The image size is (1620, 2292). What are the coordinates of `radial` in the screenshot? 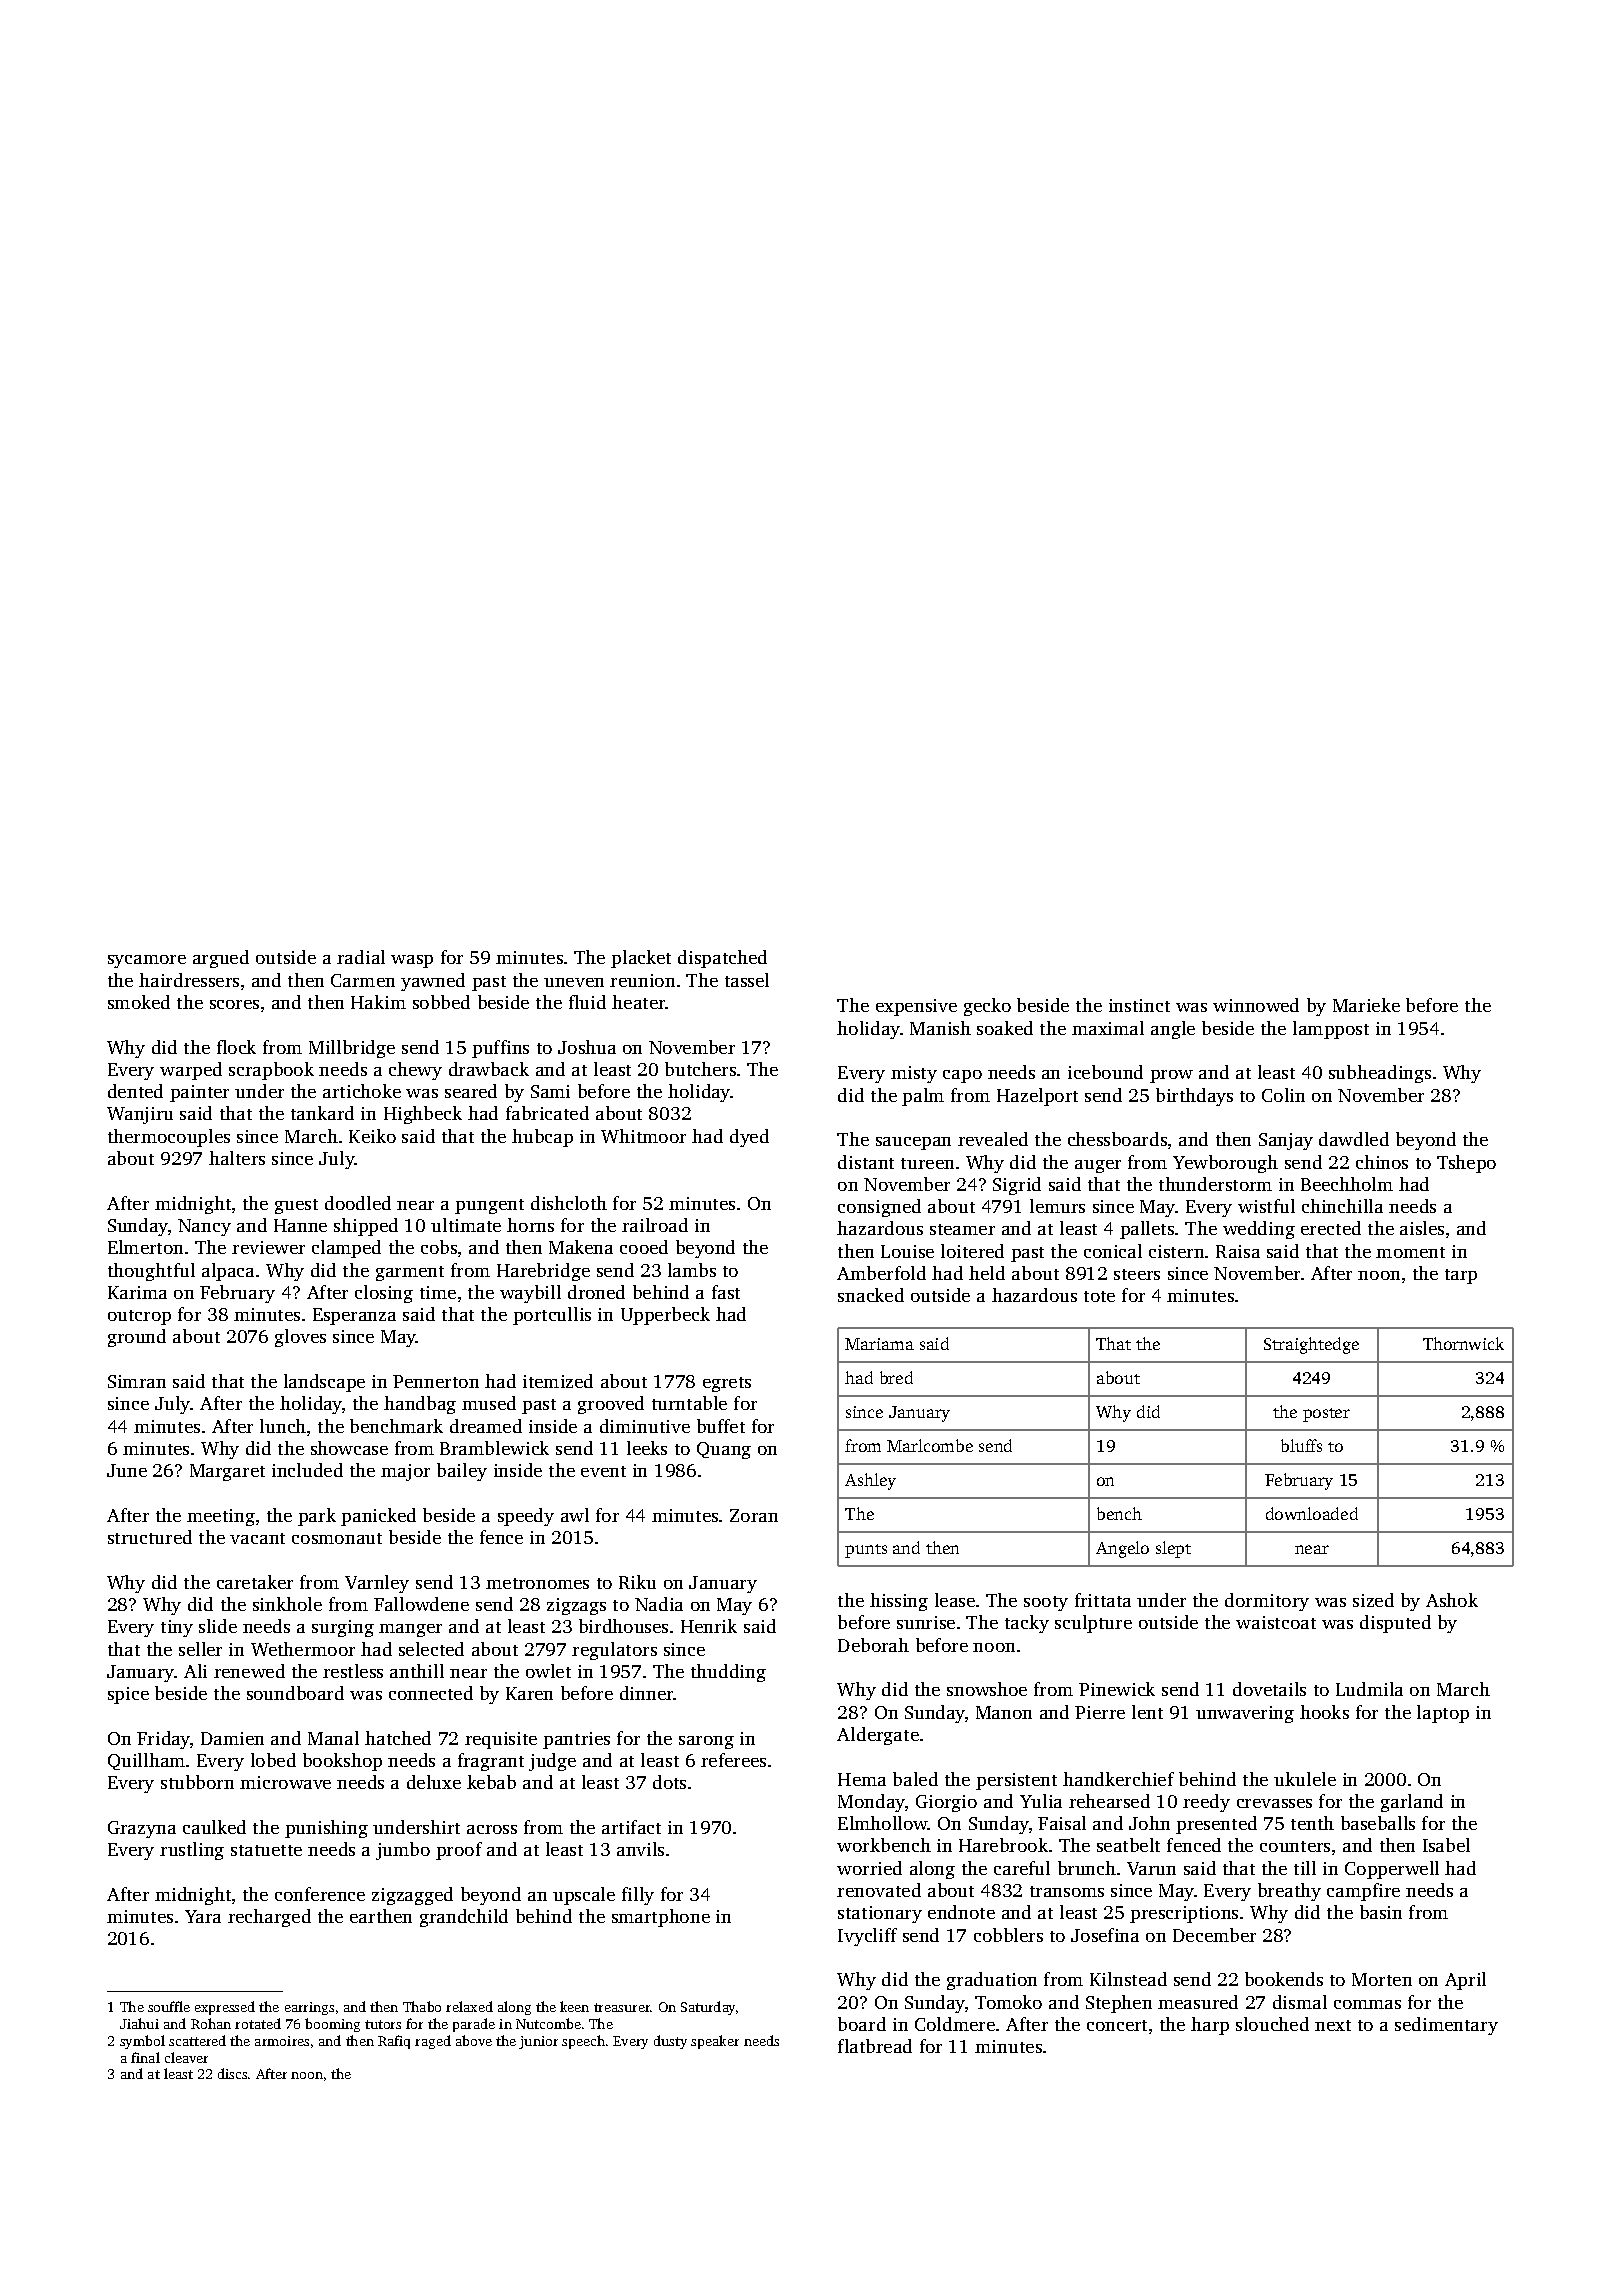 It's located at (361, 957).
